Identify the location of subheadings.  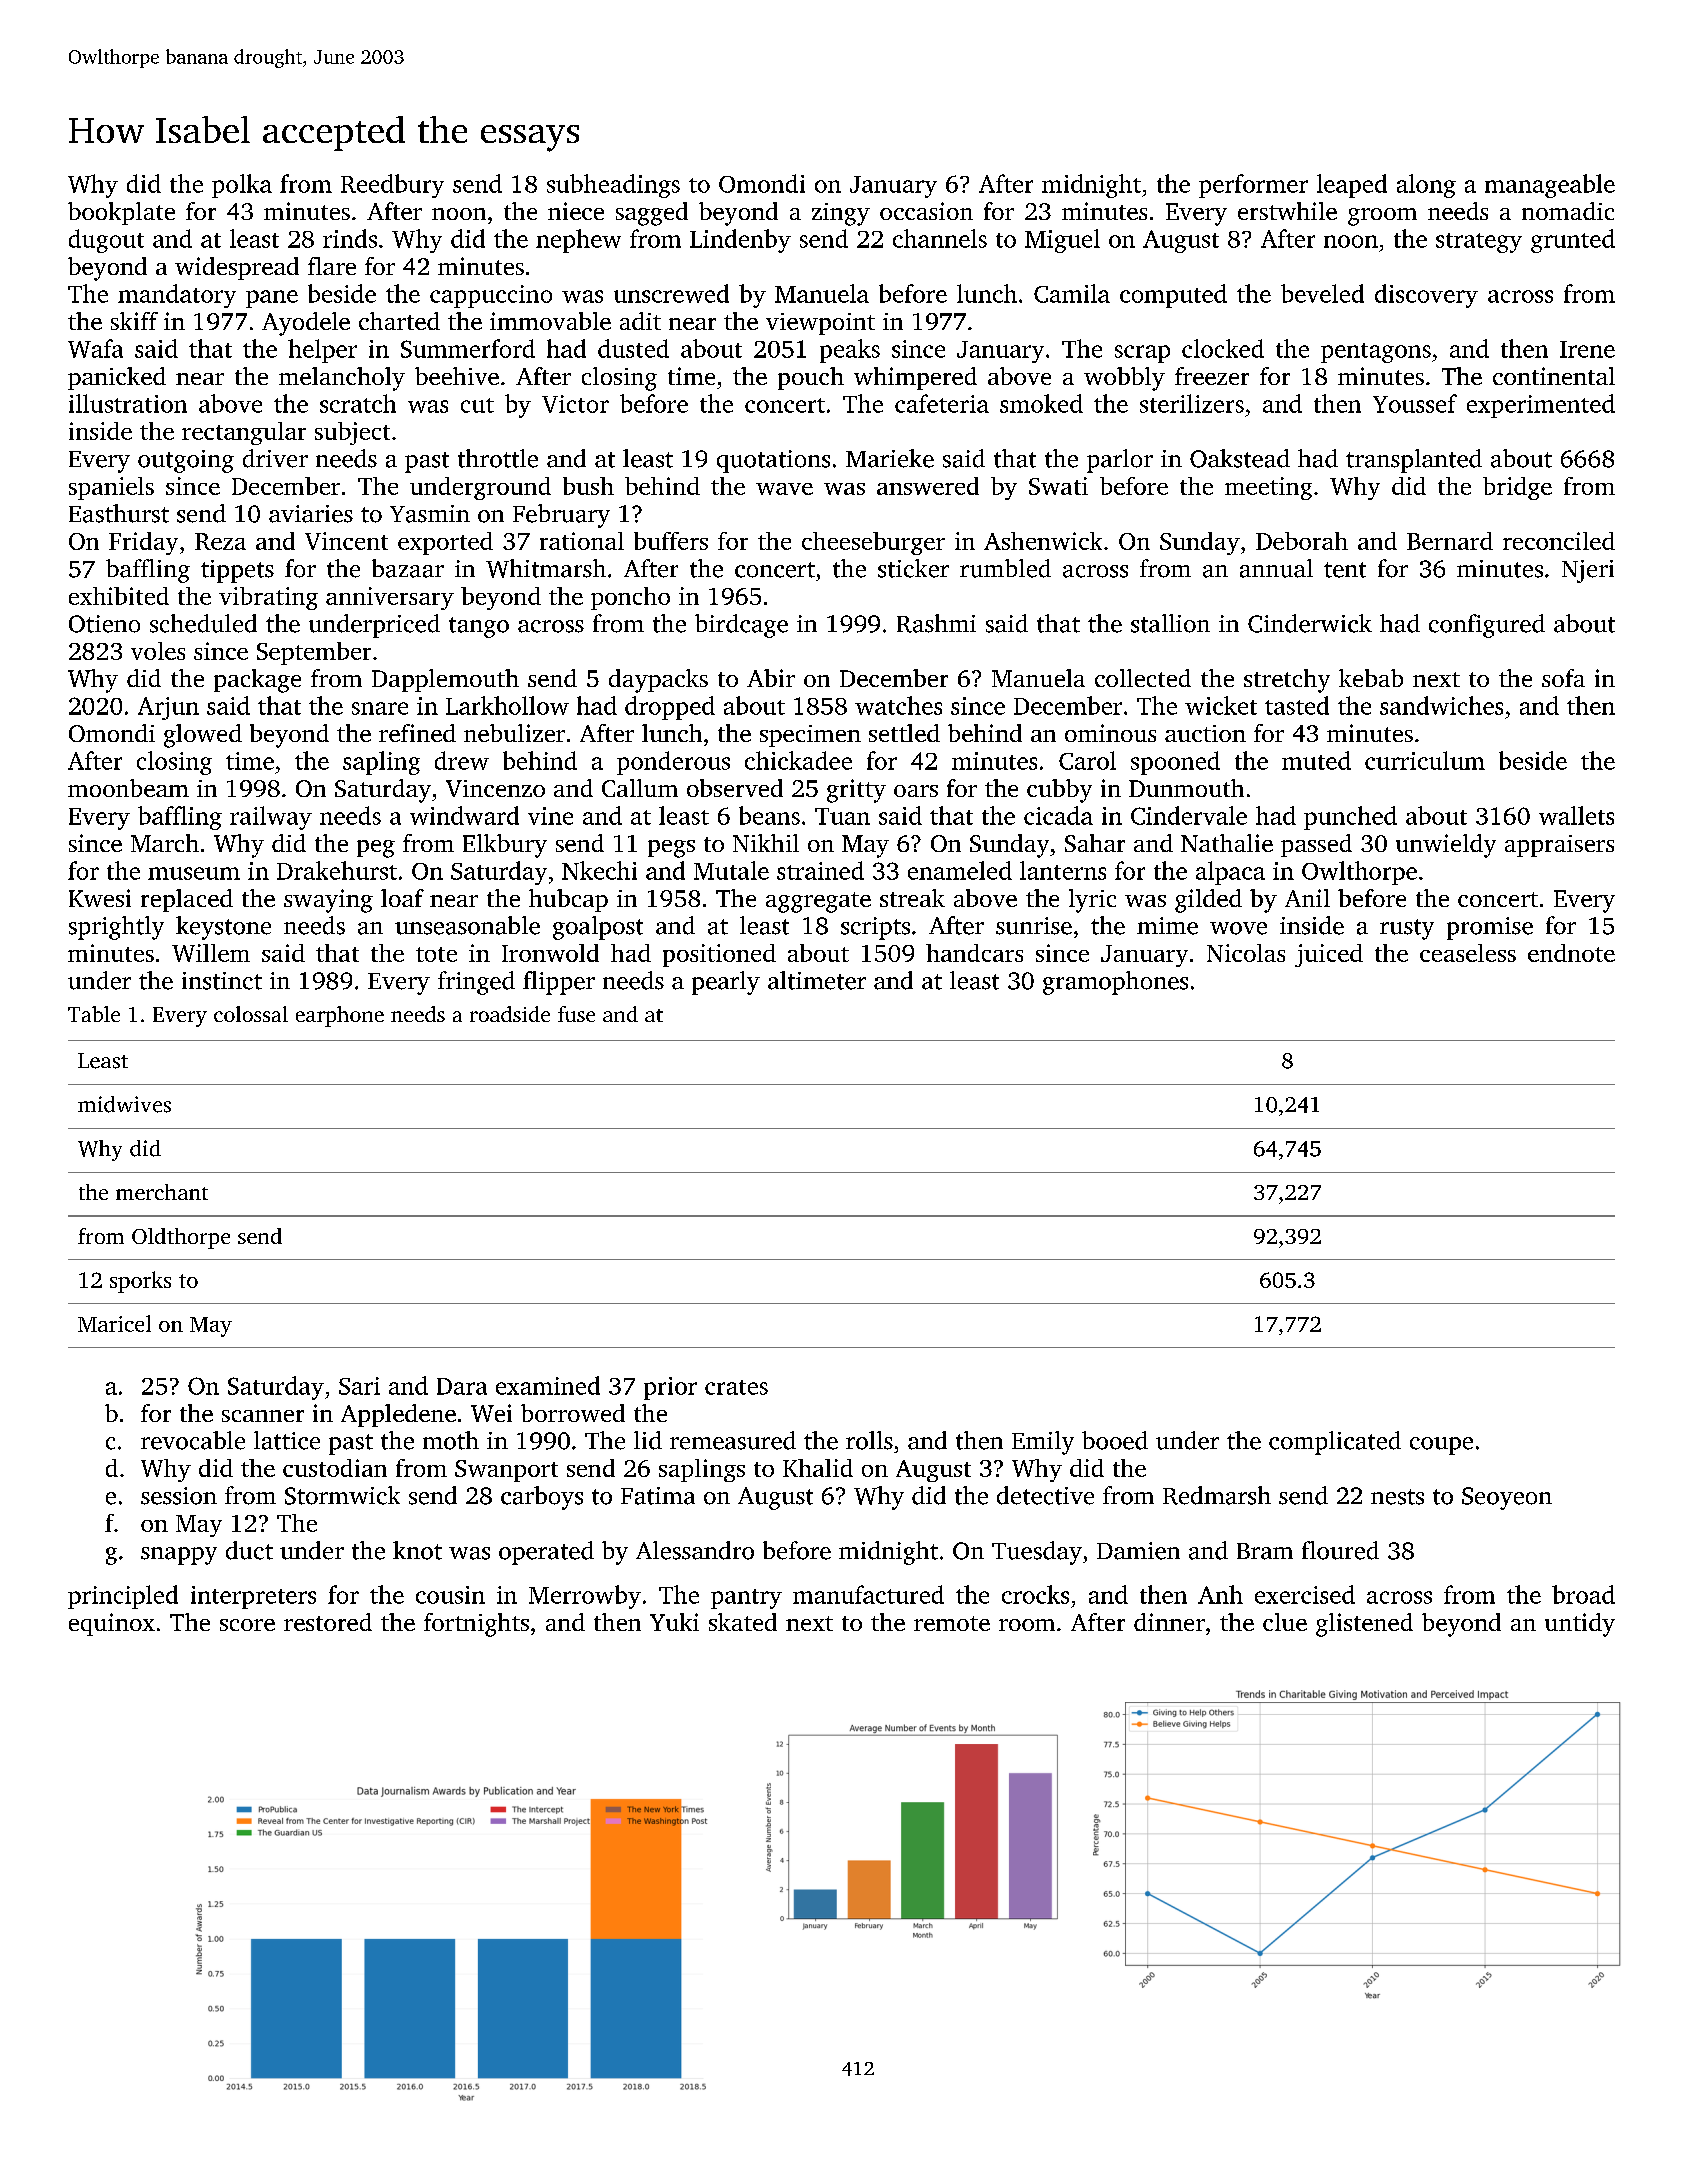
(613, 186).
